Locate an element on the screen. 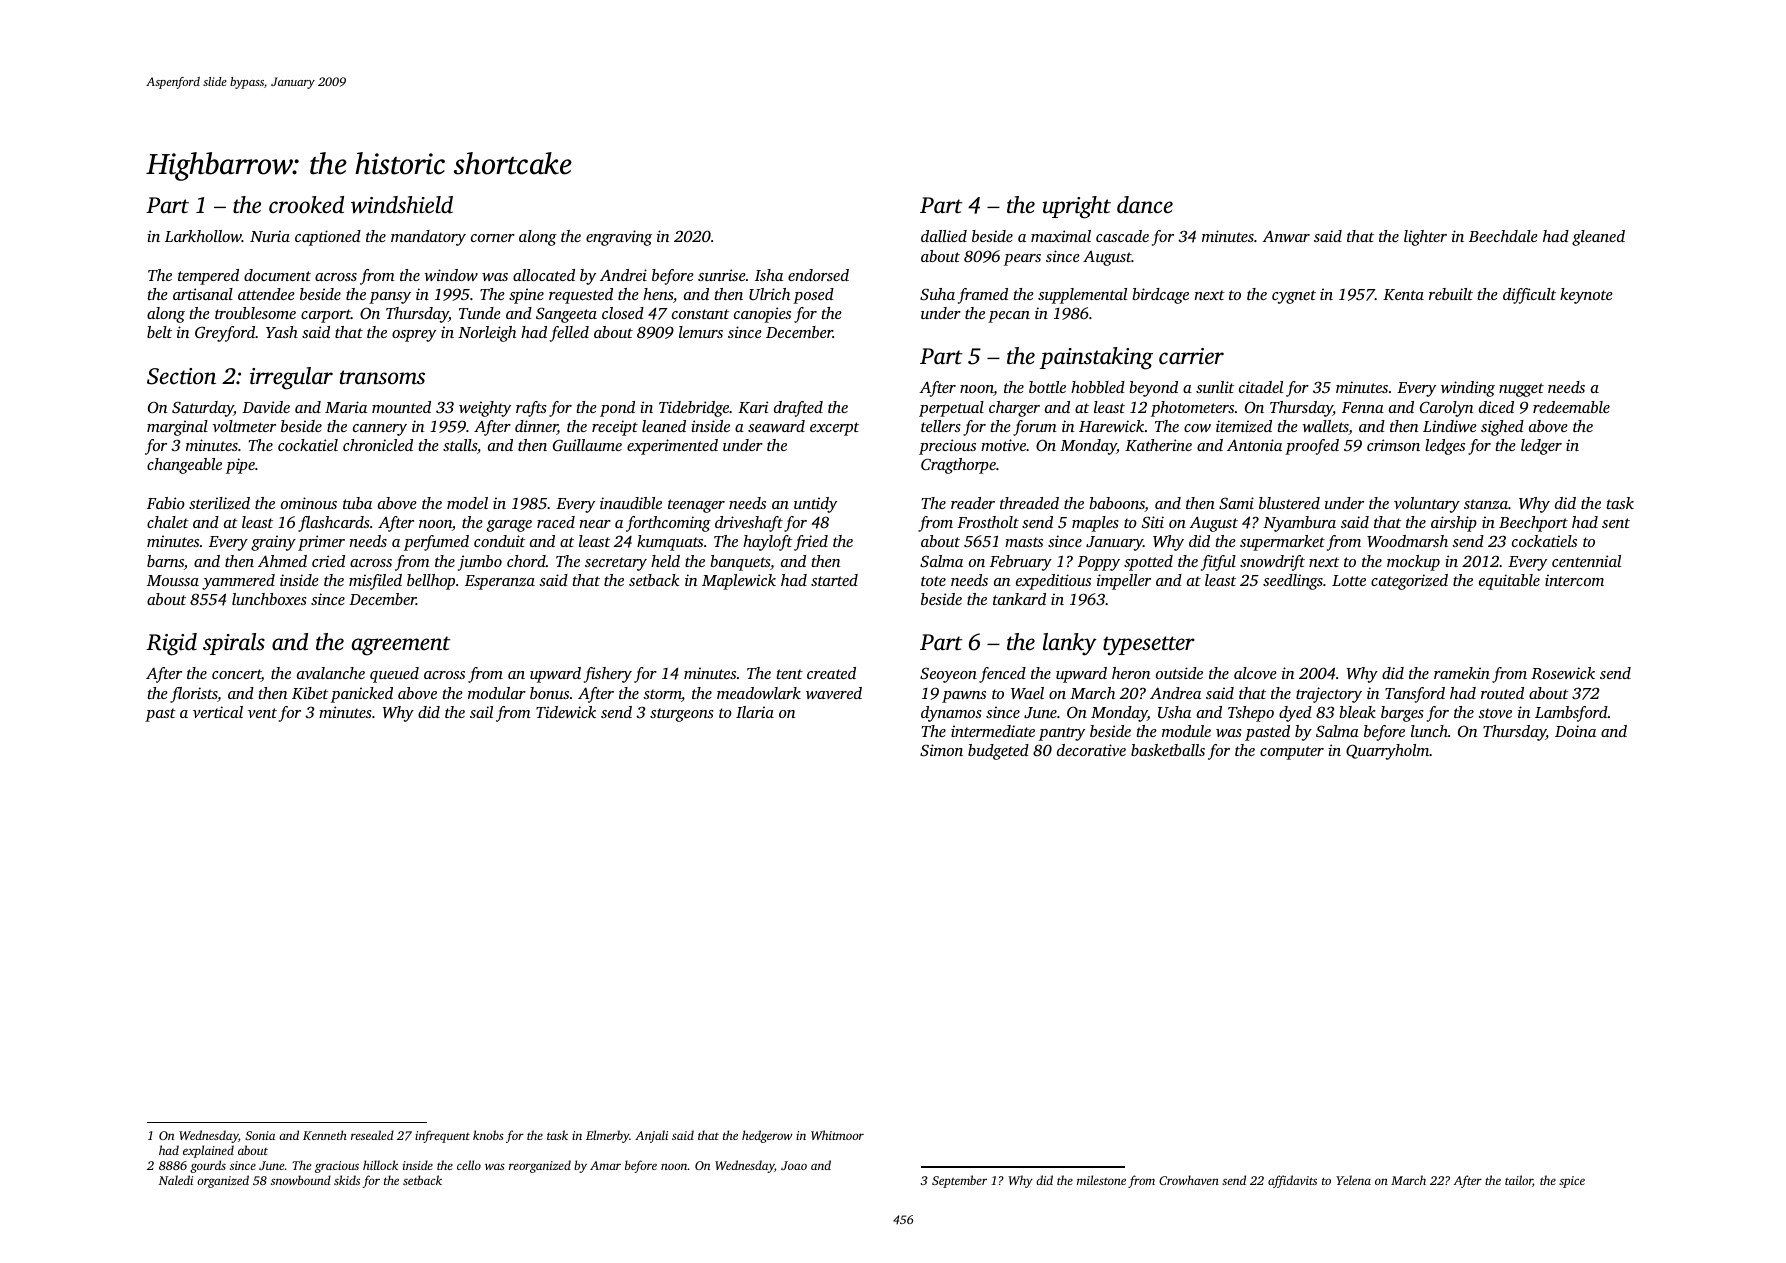  dance is located at coordinates (1145, 205).
